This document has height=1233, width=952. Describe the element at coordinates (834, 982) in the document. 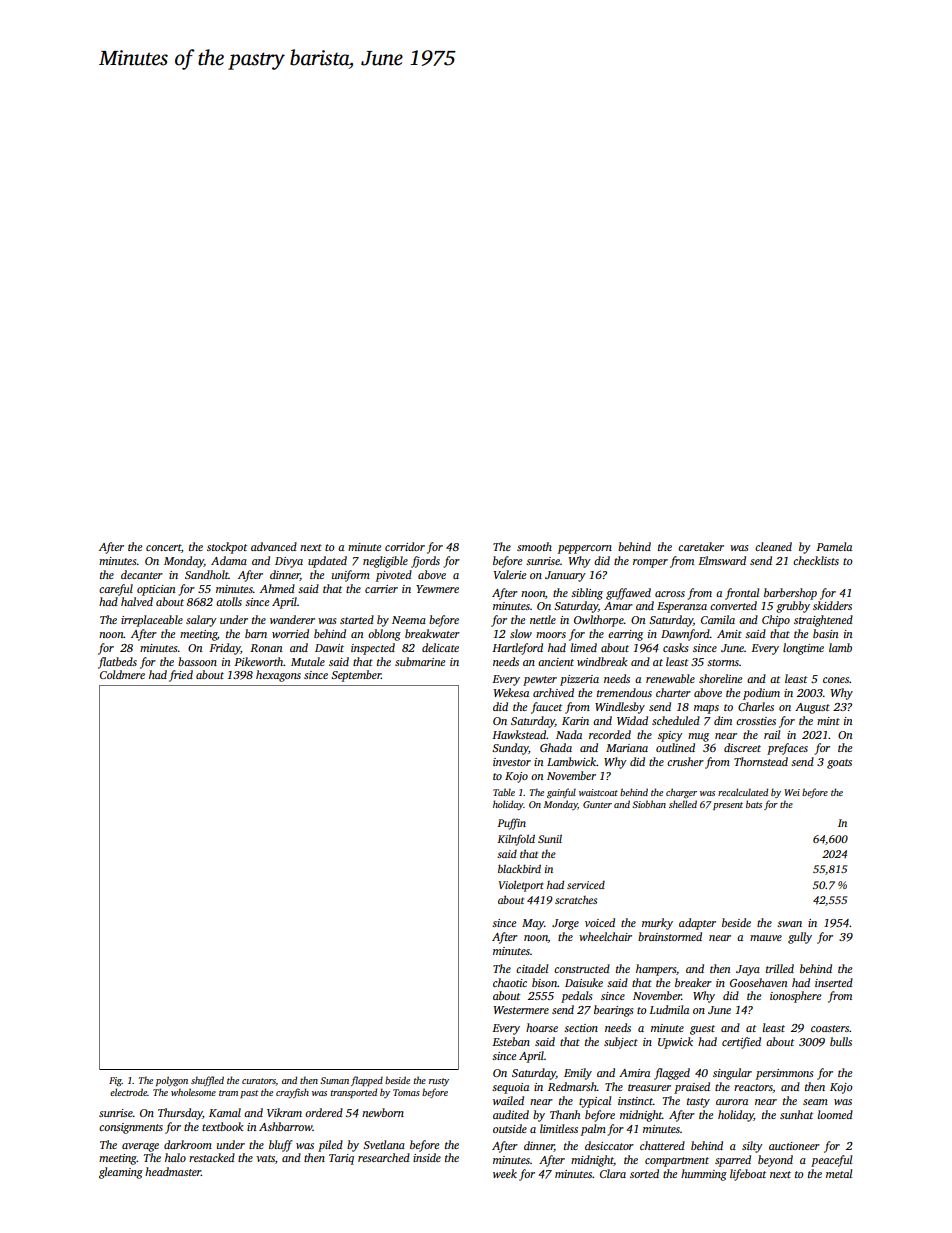

I see `inserted` at that location.
